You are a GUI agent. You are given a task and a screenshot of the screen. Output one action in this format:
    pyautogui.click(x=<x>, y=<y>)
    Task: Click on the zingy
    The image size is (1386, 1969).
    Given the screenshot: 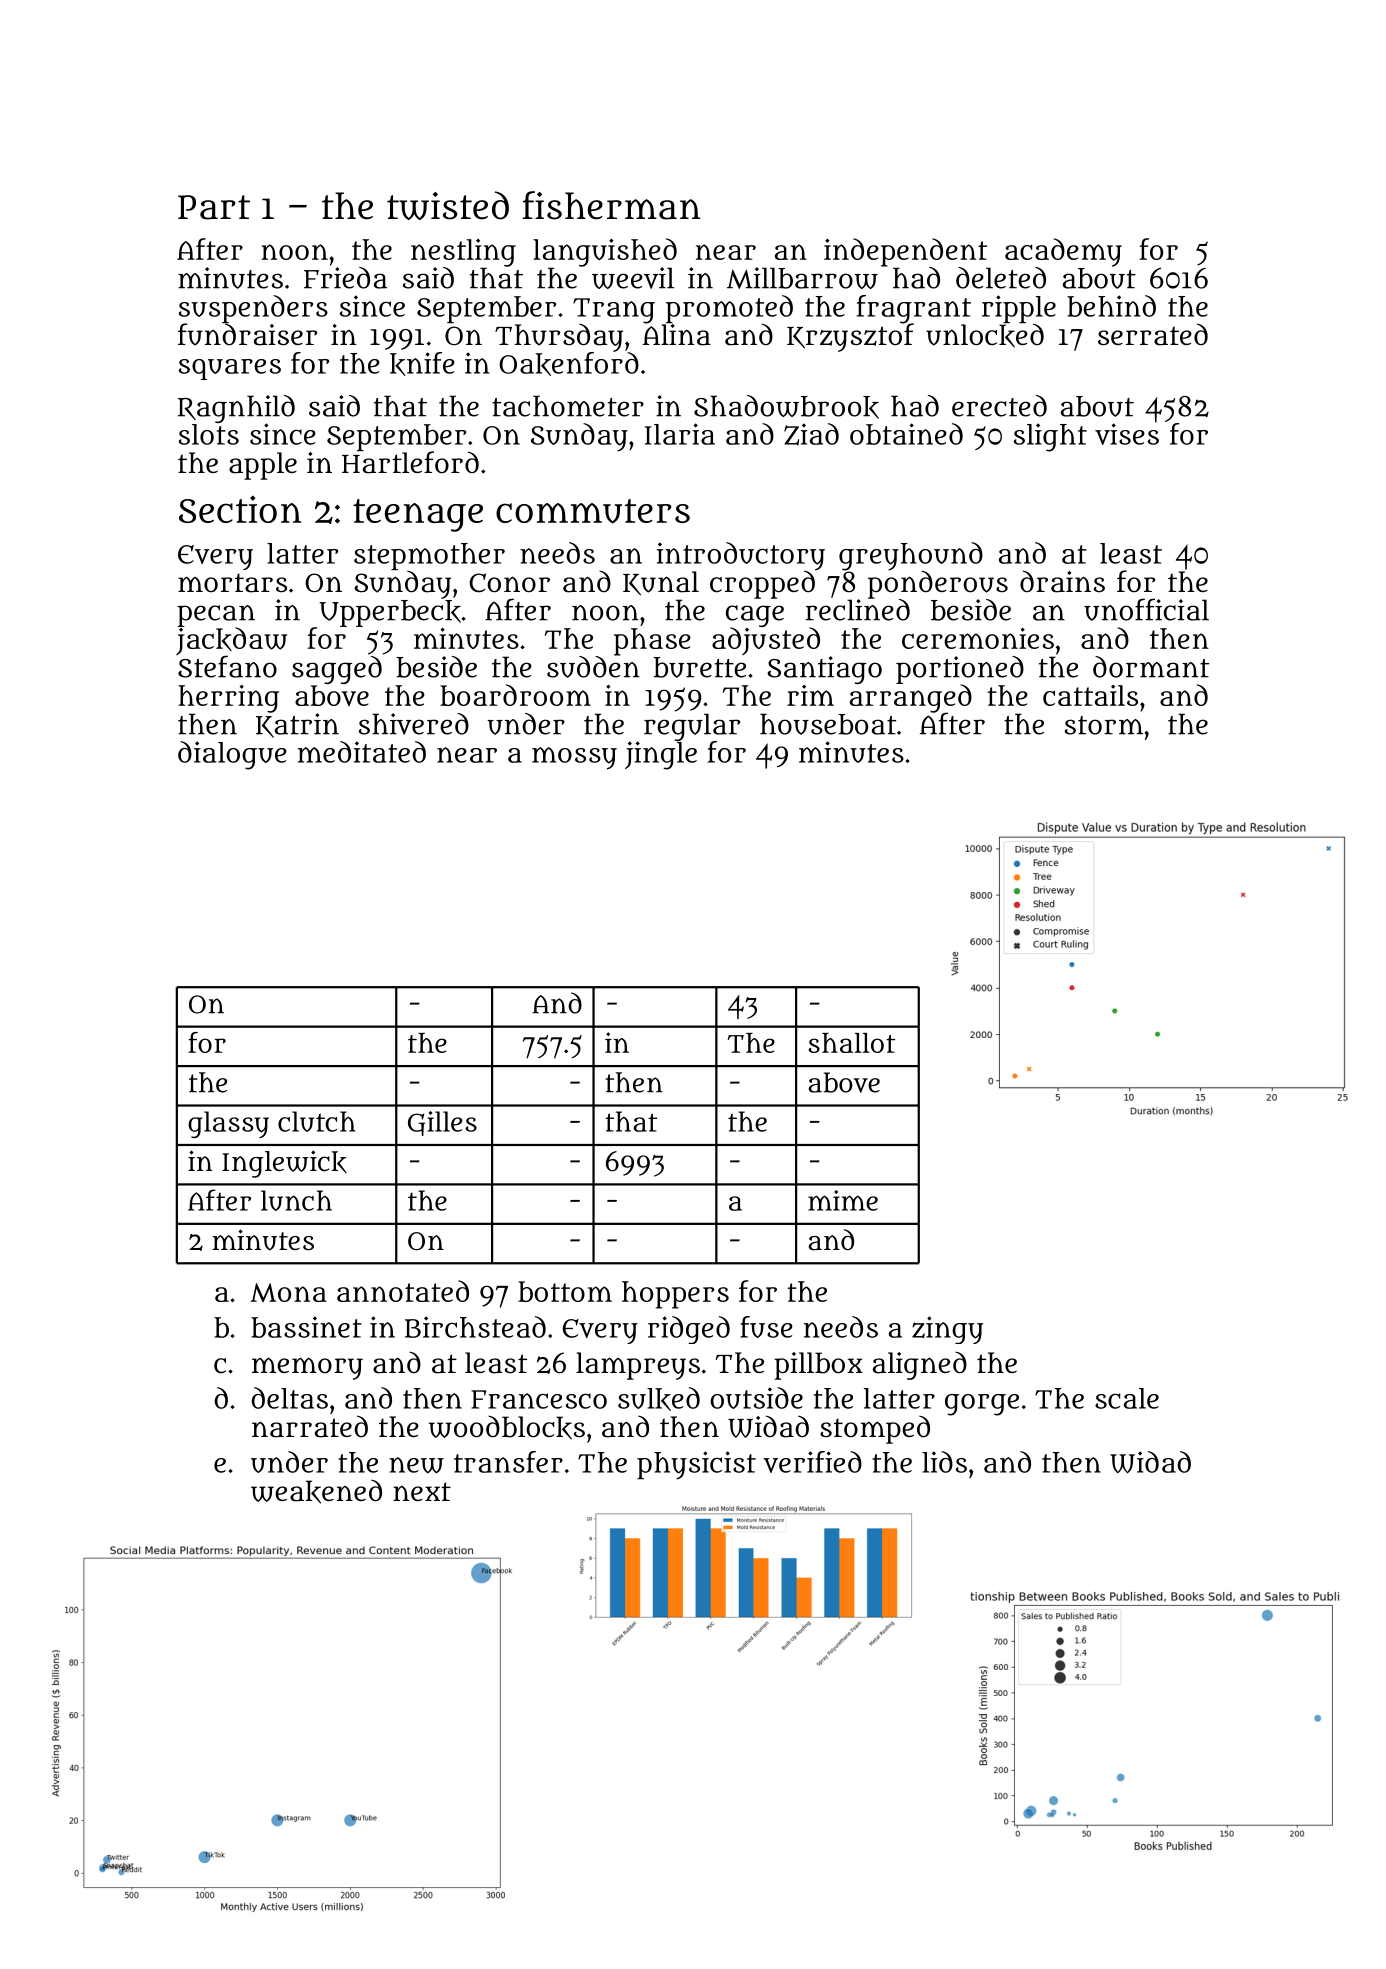 What is the action you would take?
    pyautogui.click(x=947, y=1330)
